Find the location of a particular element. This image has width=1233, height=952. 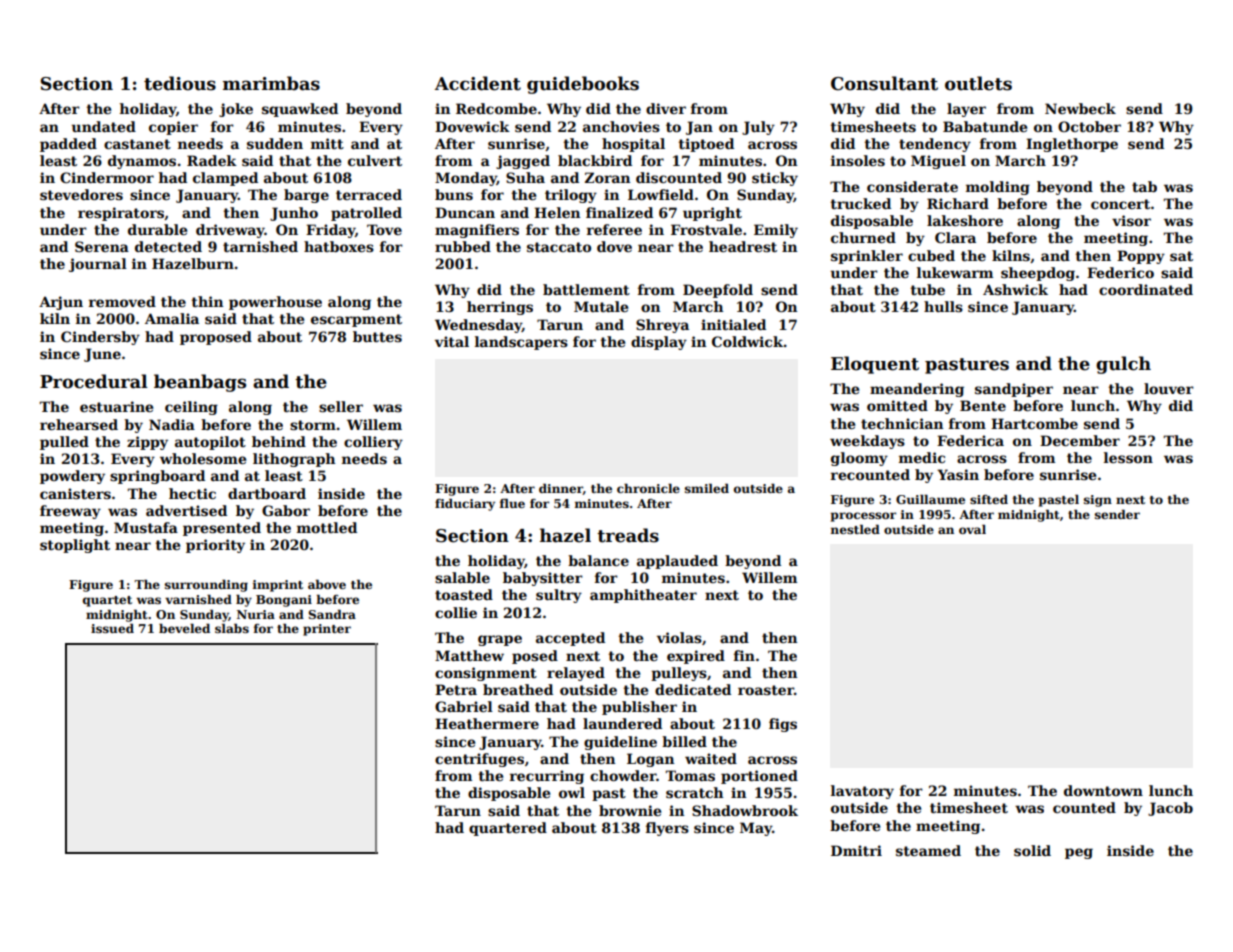

Accident is located at coordinates (478, 83).
